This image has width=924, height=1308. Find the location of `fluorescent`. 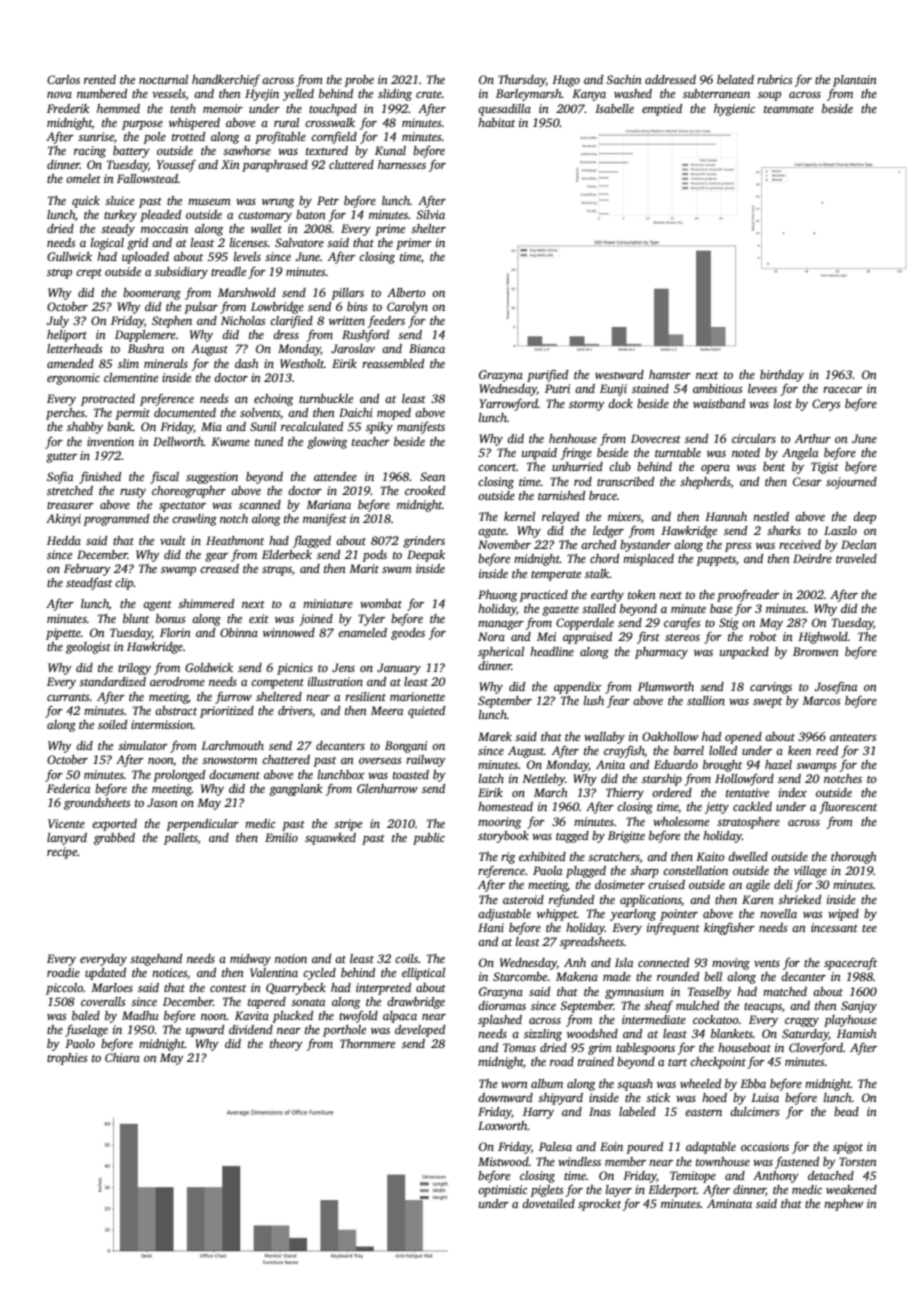

fluorescent is located at coordinates (848, 807).
